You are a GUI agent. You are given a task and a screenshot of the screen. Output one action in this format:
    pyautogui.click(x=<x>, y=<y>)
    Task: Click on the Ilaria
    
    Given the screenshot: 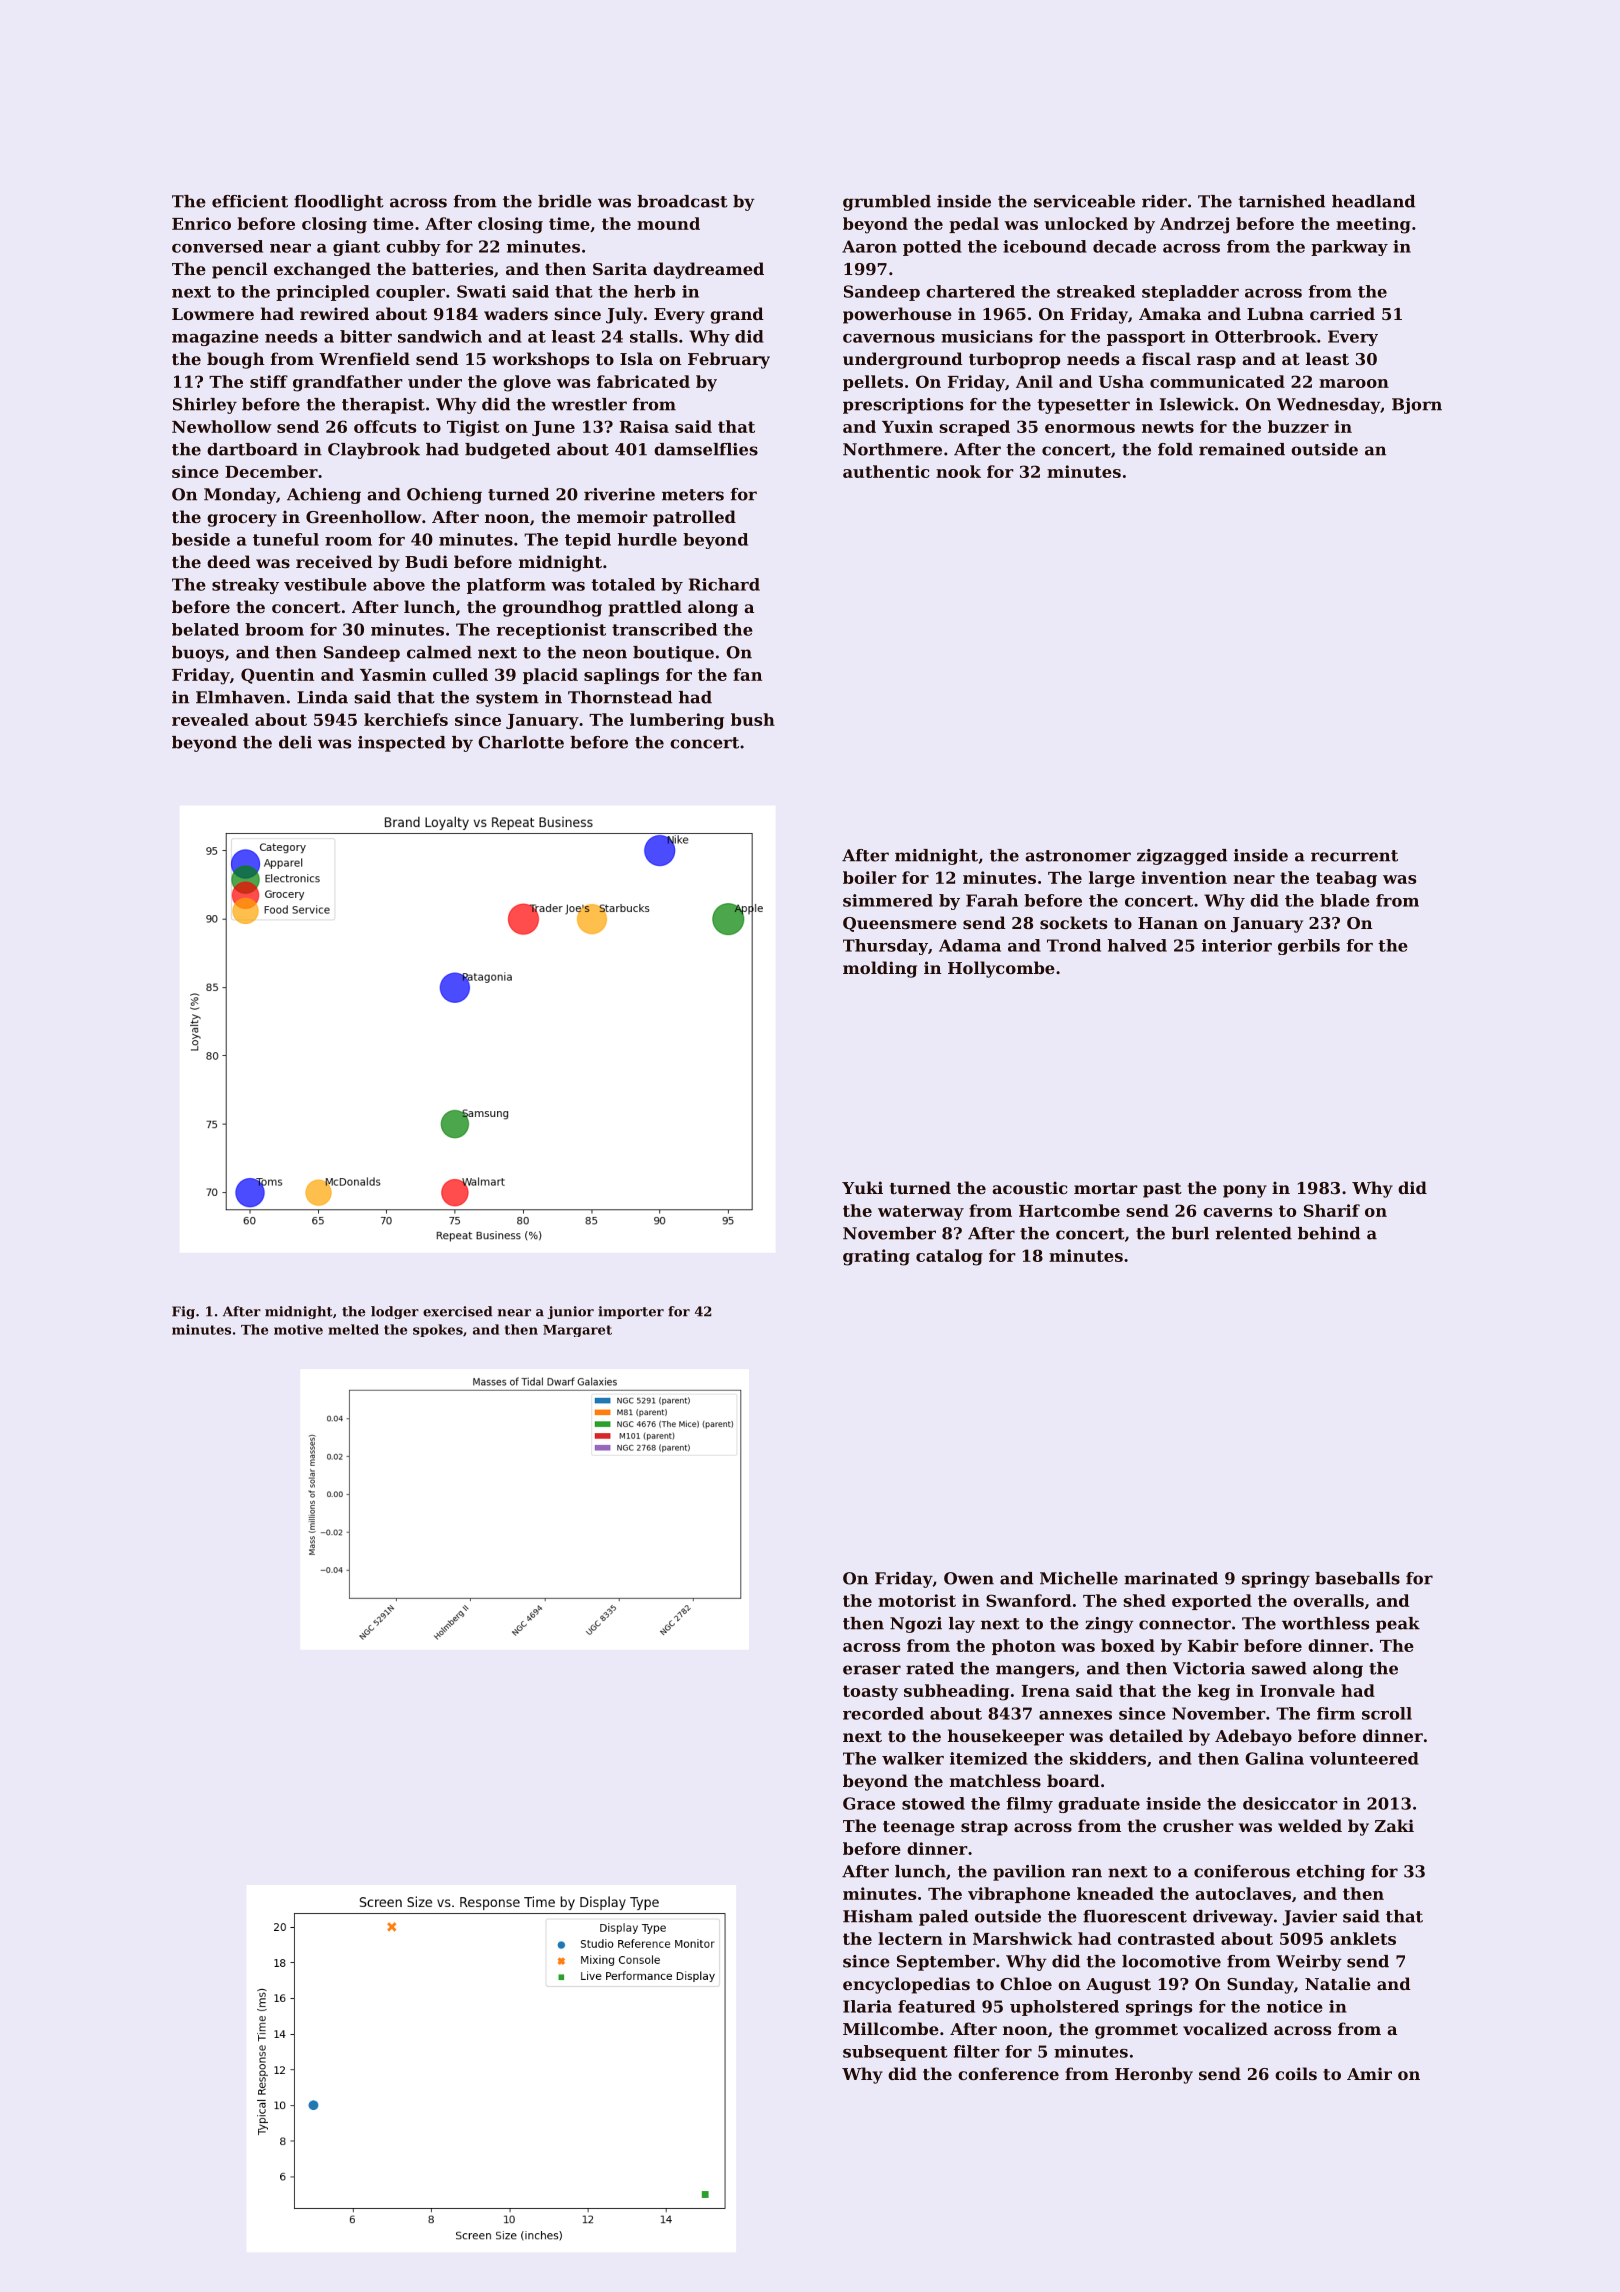 What is the action you would take?
    pyautogui.click(x=867, y=2006)
